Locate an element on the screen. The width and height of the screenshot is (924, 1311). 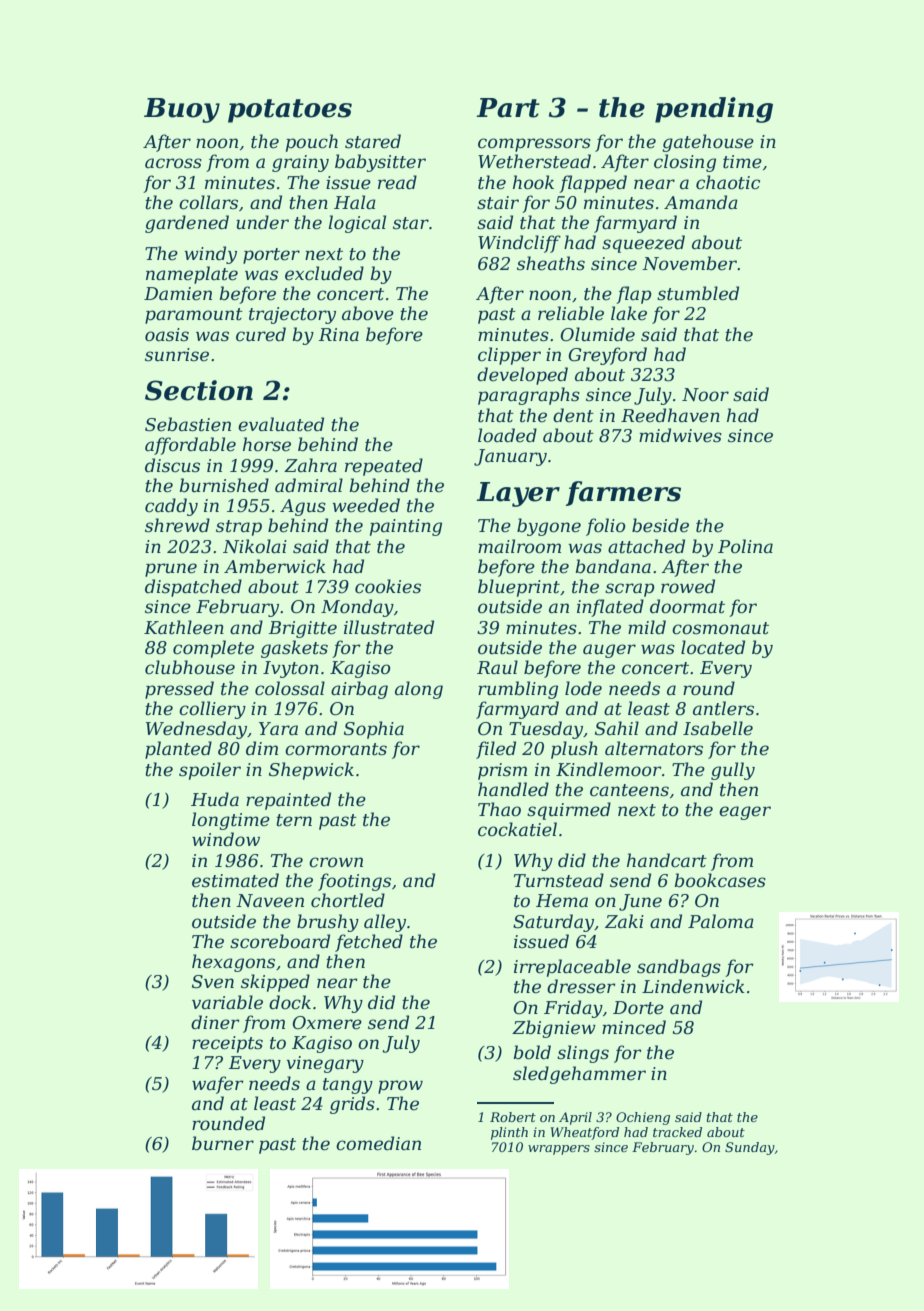
grainy is located at coordinates (300, 163).
